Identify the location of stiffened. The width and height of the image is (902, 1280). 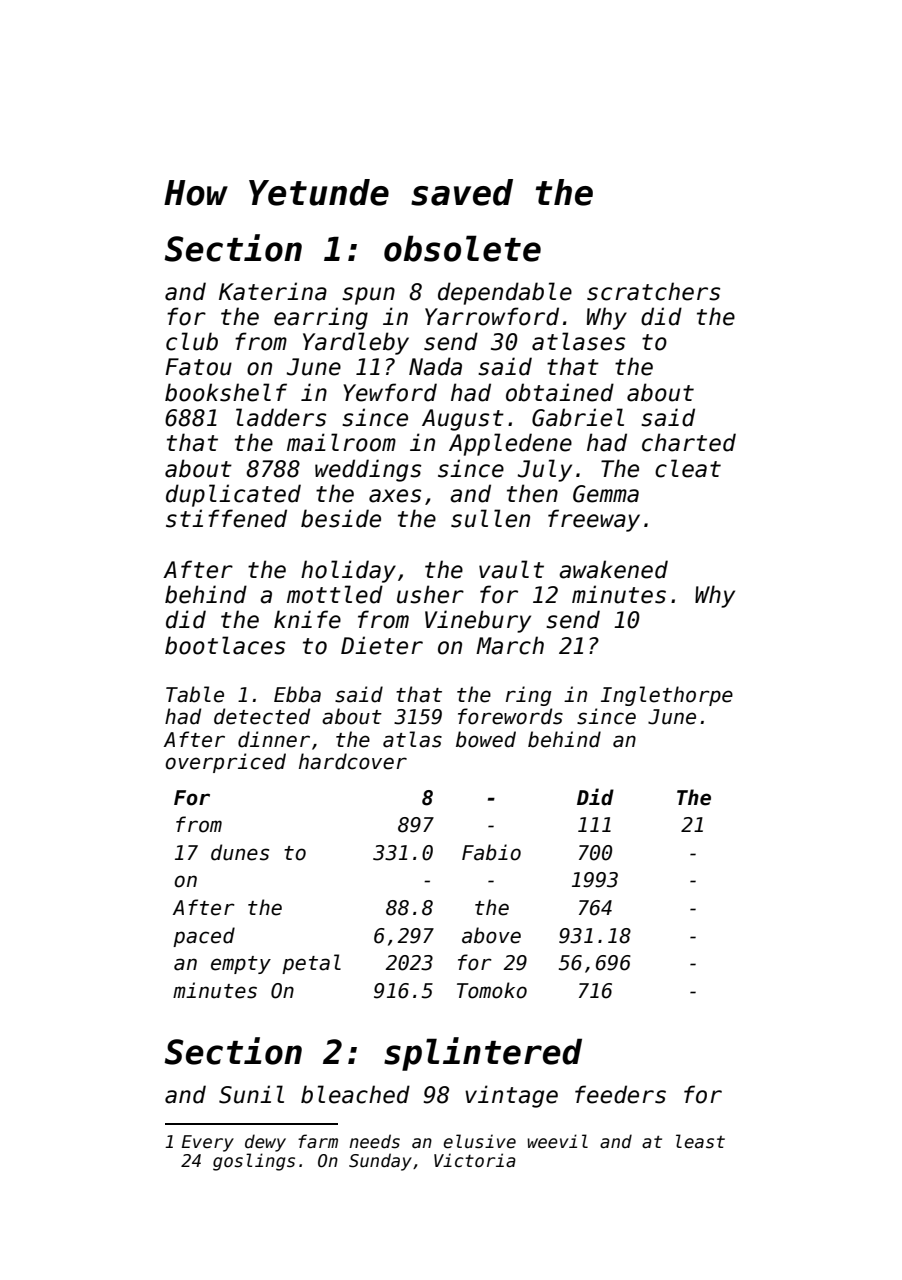
(226, 518).
